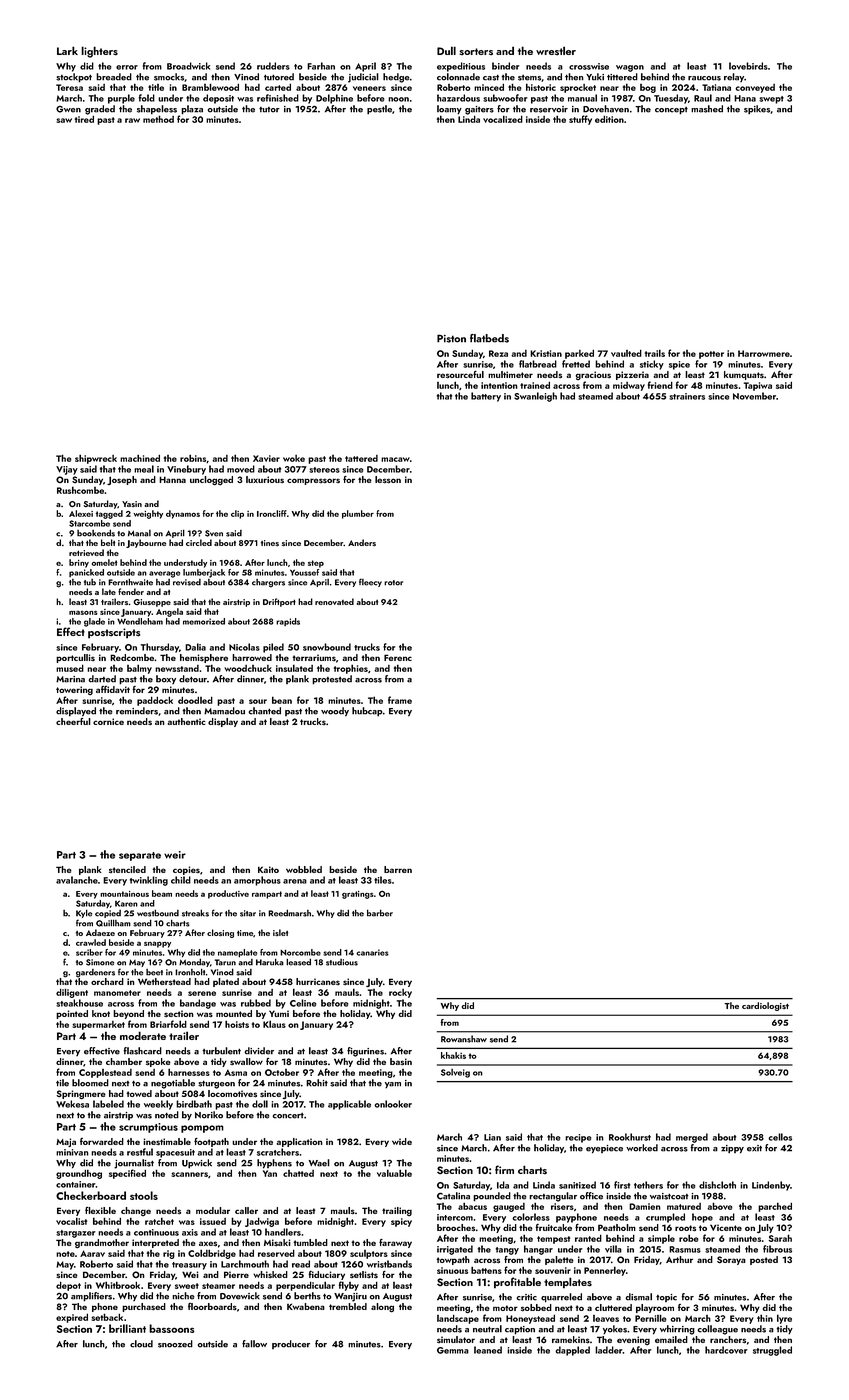 The width and height of the image is (849, 1400). What do you see at coordinates (503, 119) in the image?
I see `vocalized` at bounding box center [503, 119].
